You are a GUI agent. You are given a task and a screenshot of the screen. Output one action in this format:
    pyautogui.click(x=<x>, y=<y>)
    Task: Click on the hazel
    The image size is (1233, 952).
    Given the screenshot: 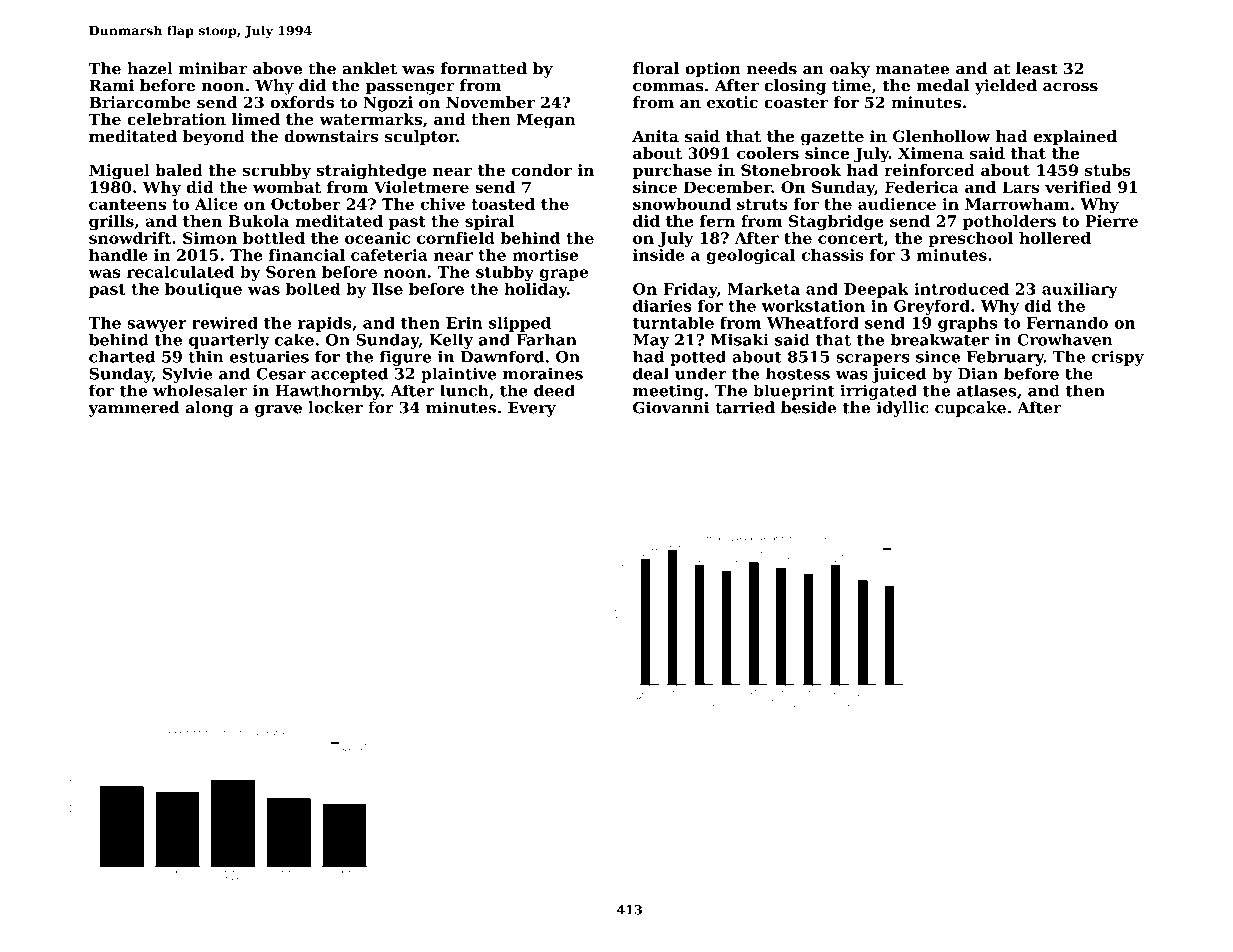 What is the action you would take?
    pyautogui.click(x=150, y=68)
